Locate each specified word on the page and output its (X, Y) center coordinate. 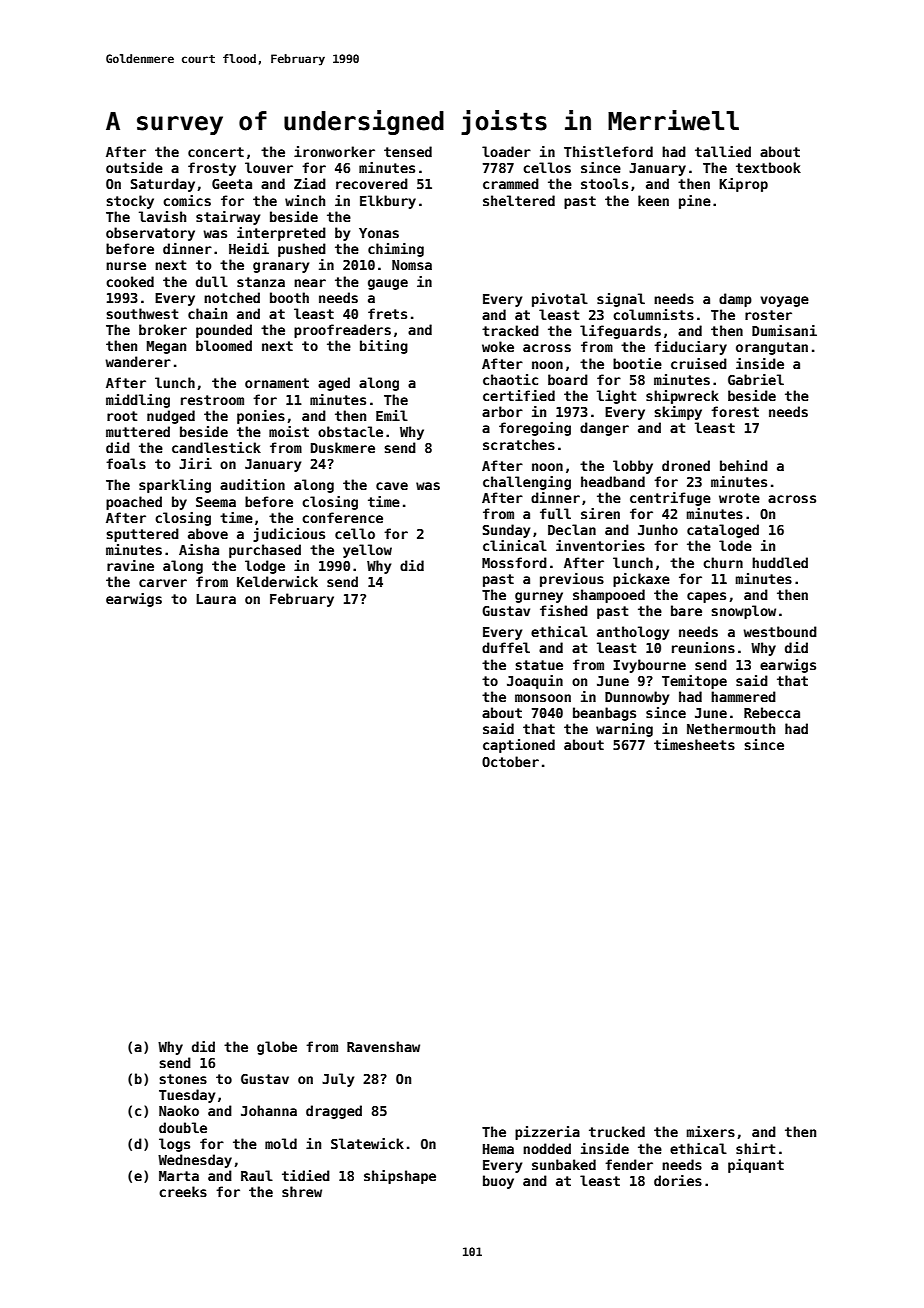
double (183, 1127)
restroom (212, 400)
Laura (216, 599)
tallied (723, 151)
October (510, 761)
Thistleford (608, 151)
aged (334, 384)
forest (735, 411)
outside (134, 167)
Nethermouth (731, 728)
